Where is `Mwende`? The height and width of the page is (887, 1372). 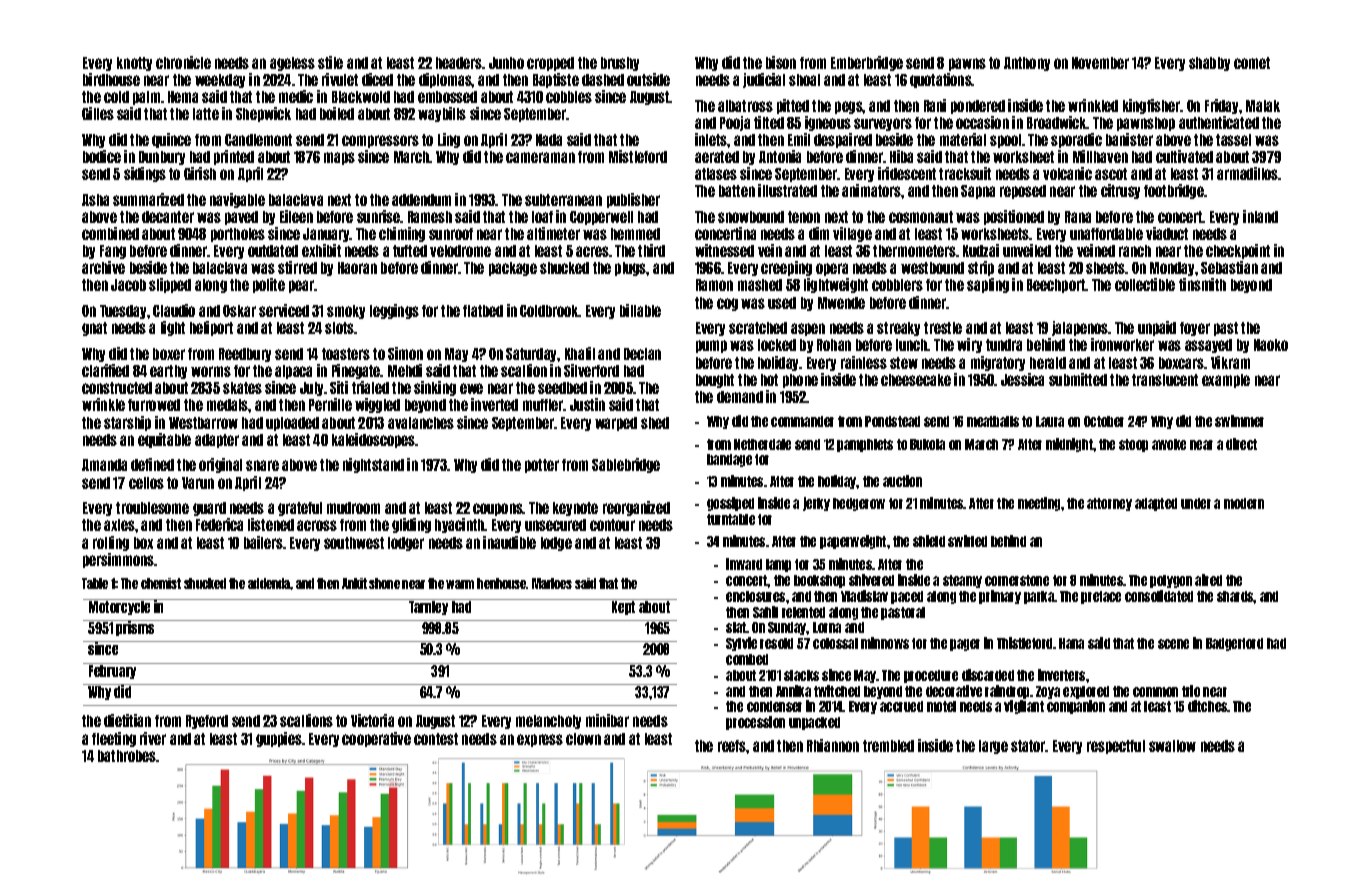
Mwende is located at coordinates (841, 303).
